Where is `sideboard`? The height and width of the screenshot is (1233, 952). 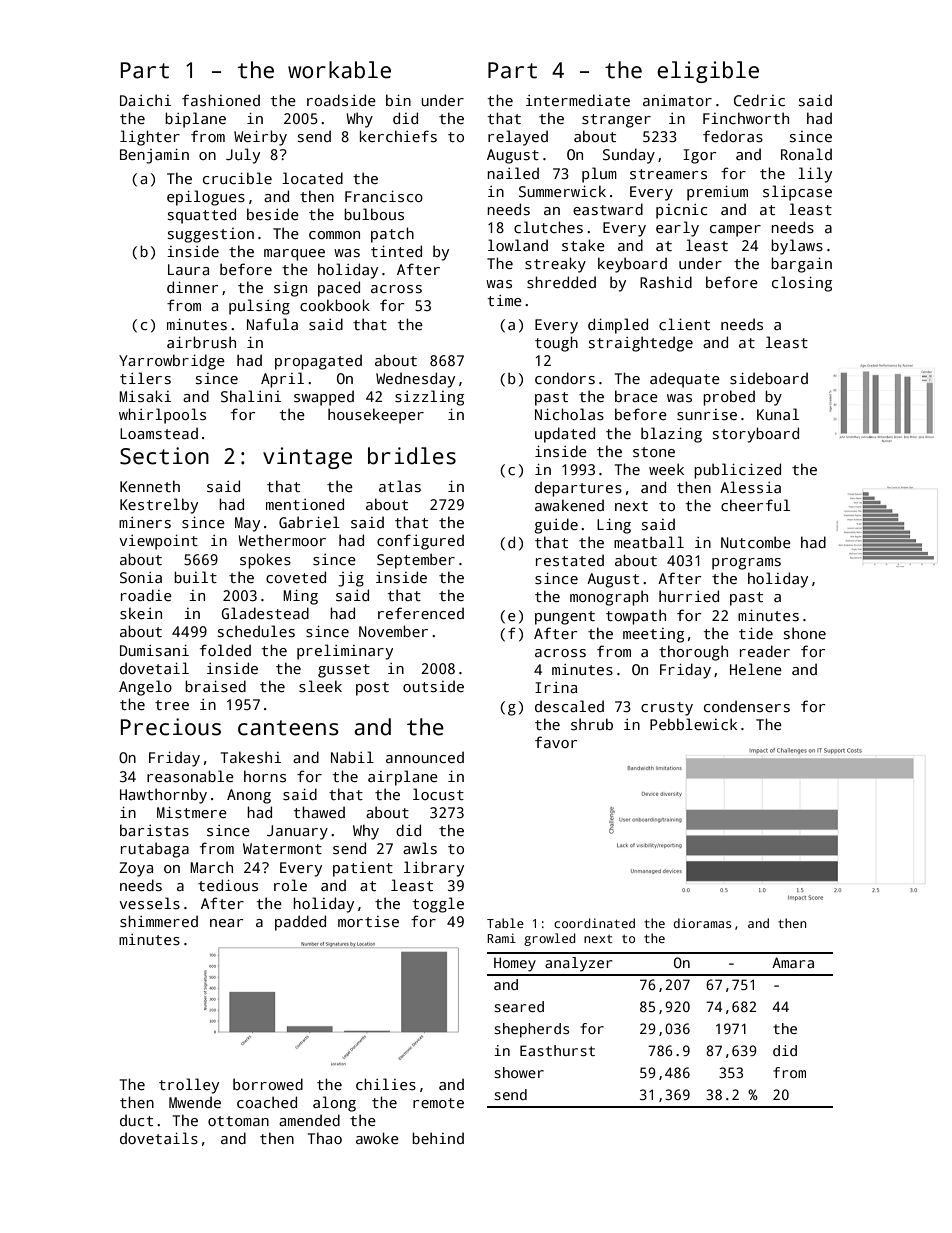 sideboard is located at coordinates (769, 378).
